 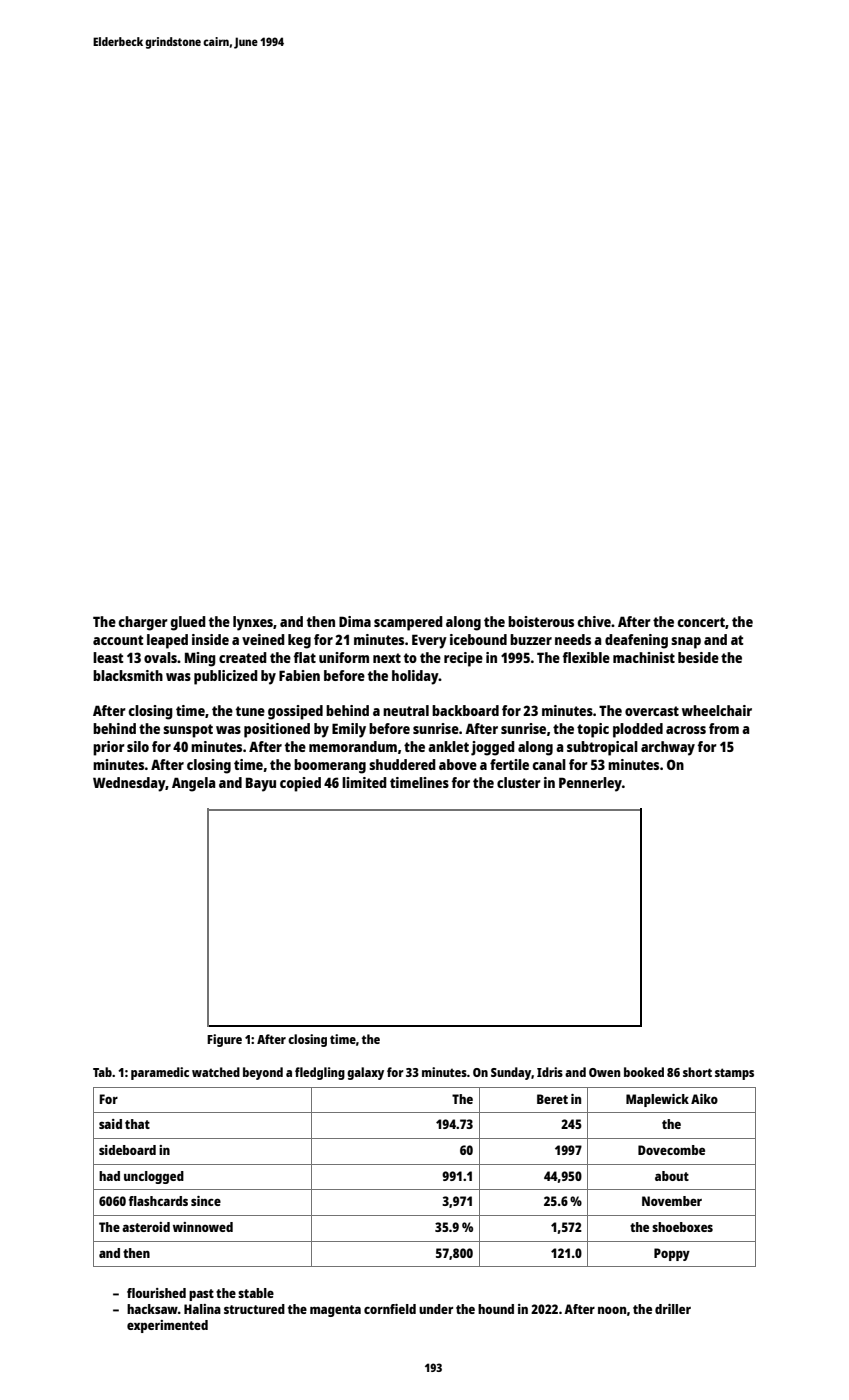 I want to click on galaxy, so click(x=365, y=1073).
